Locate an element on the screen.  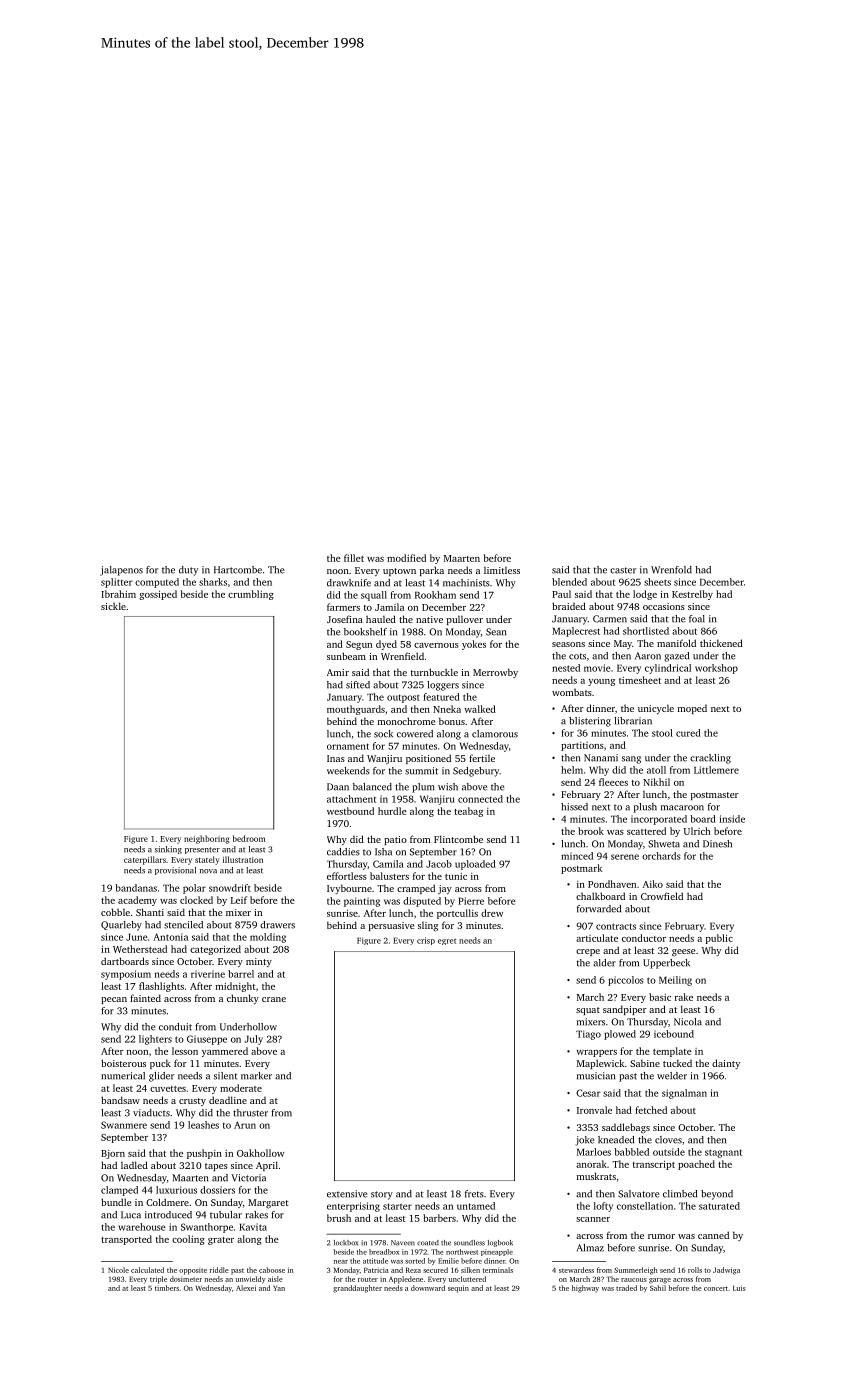
soundless is located at coordinates (469, 1243).
